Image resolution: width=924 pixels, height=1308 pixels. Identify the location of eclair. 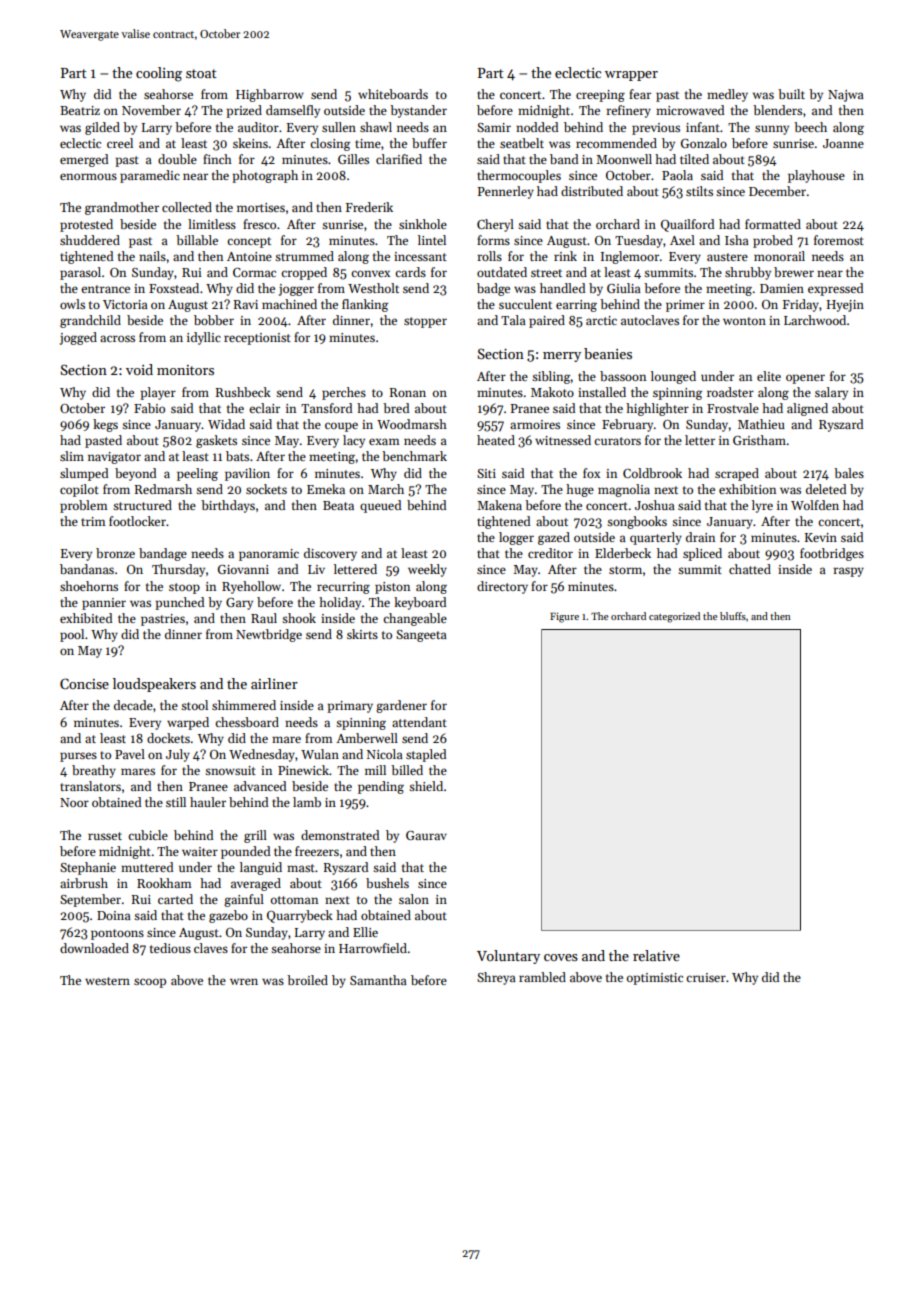
(264, 408).
